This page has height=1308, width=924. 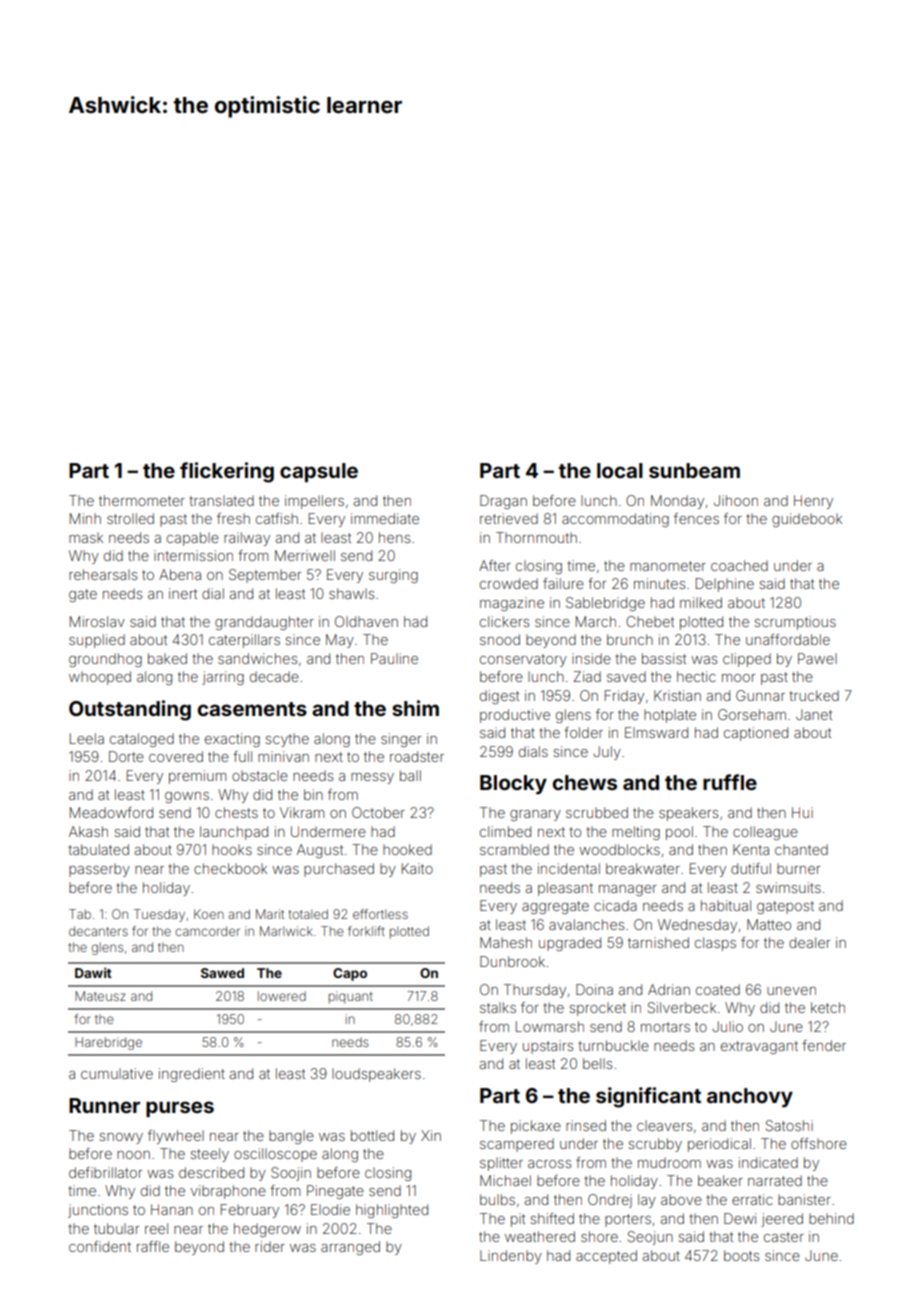 I want to click on roadster, so click(x=417, y=756).
